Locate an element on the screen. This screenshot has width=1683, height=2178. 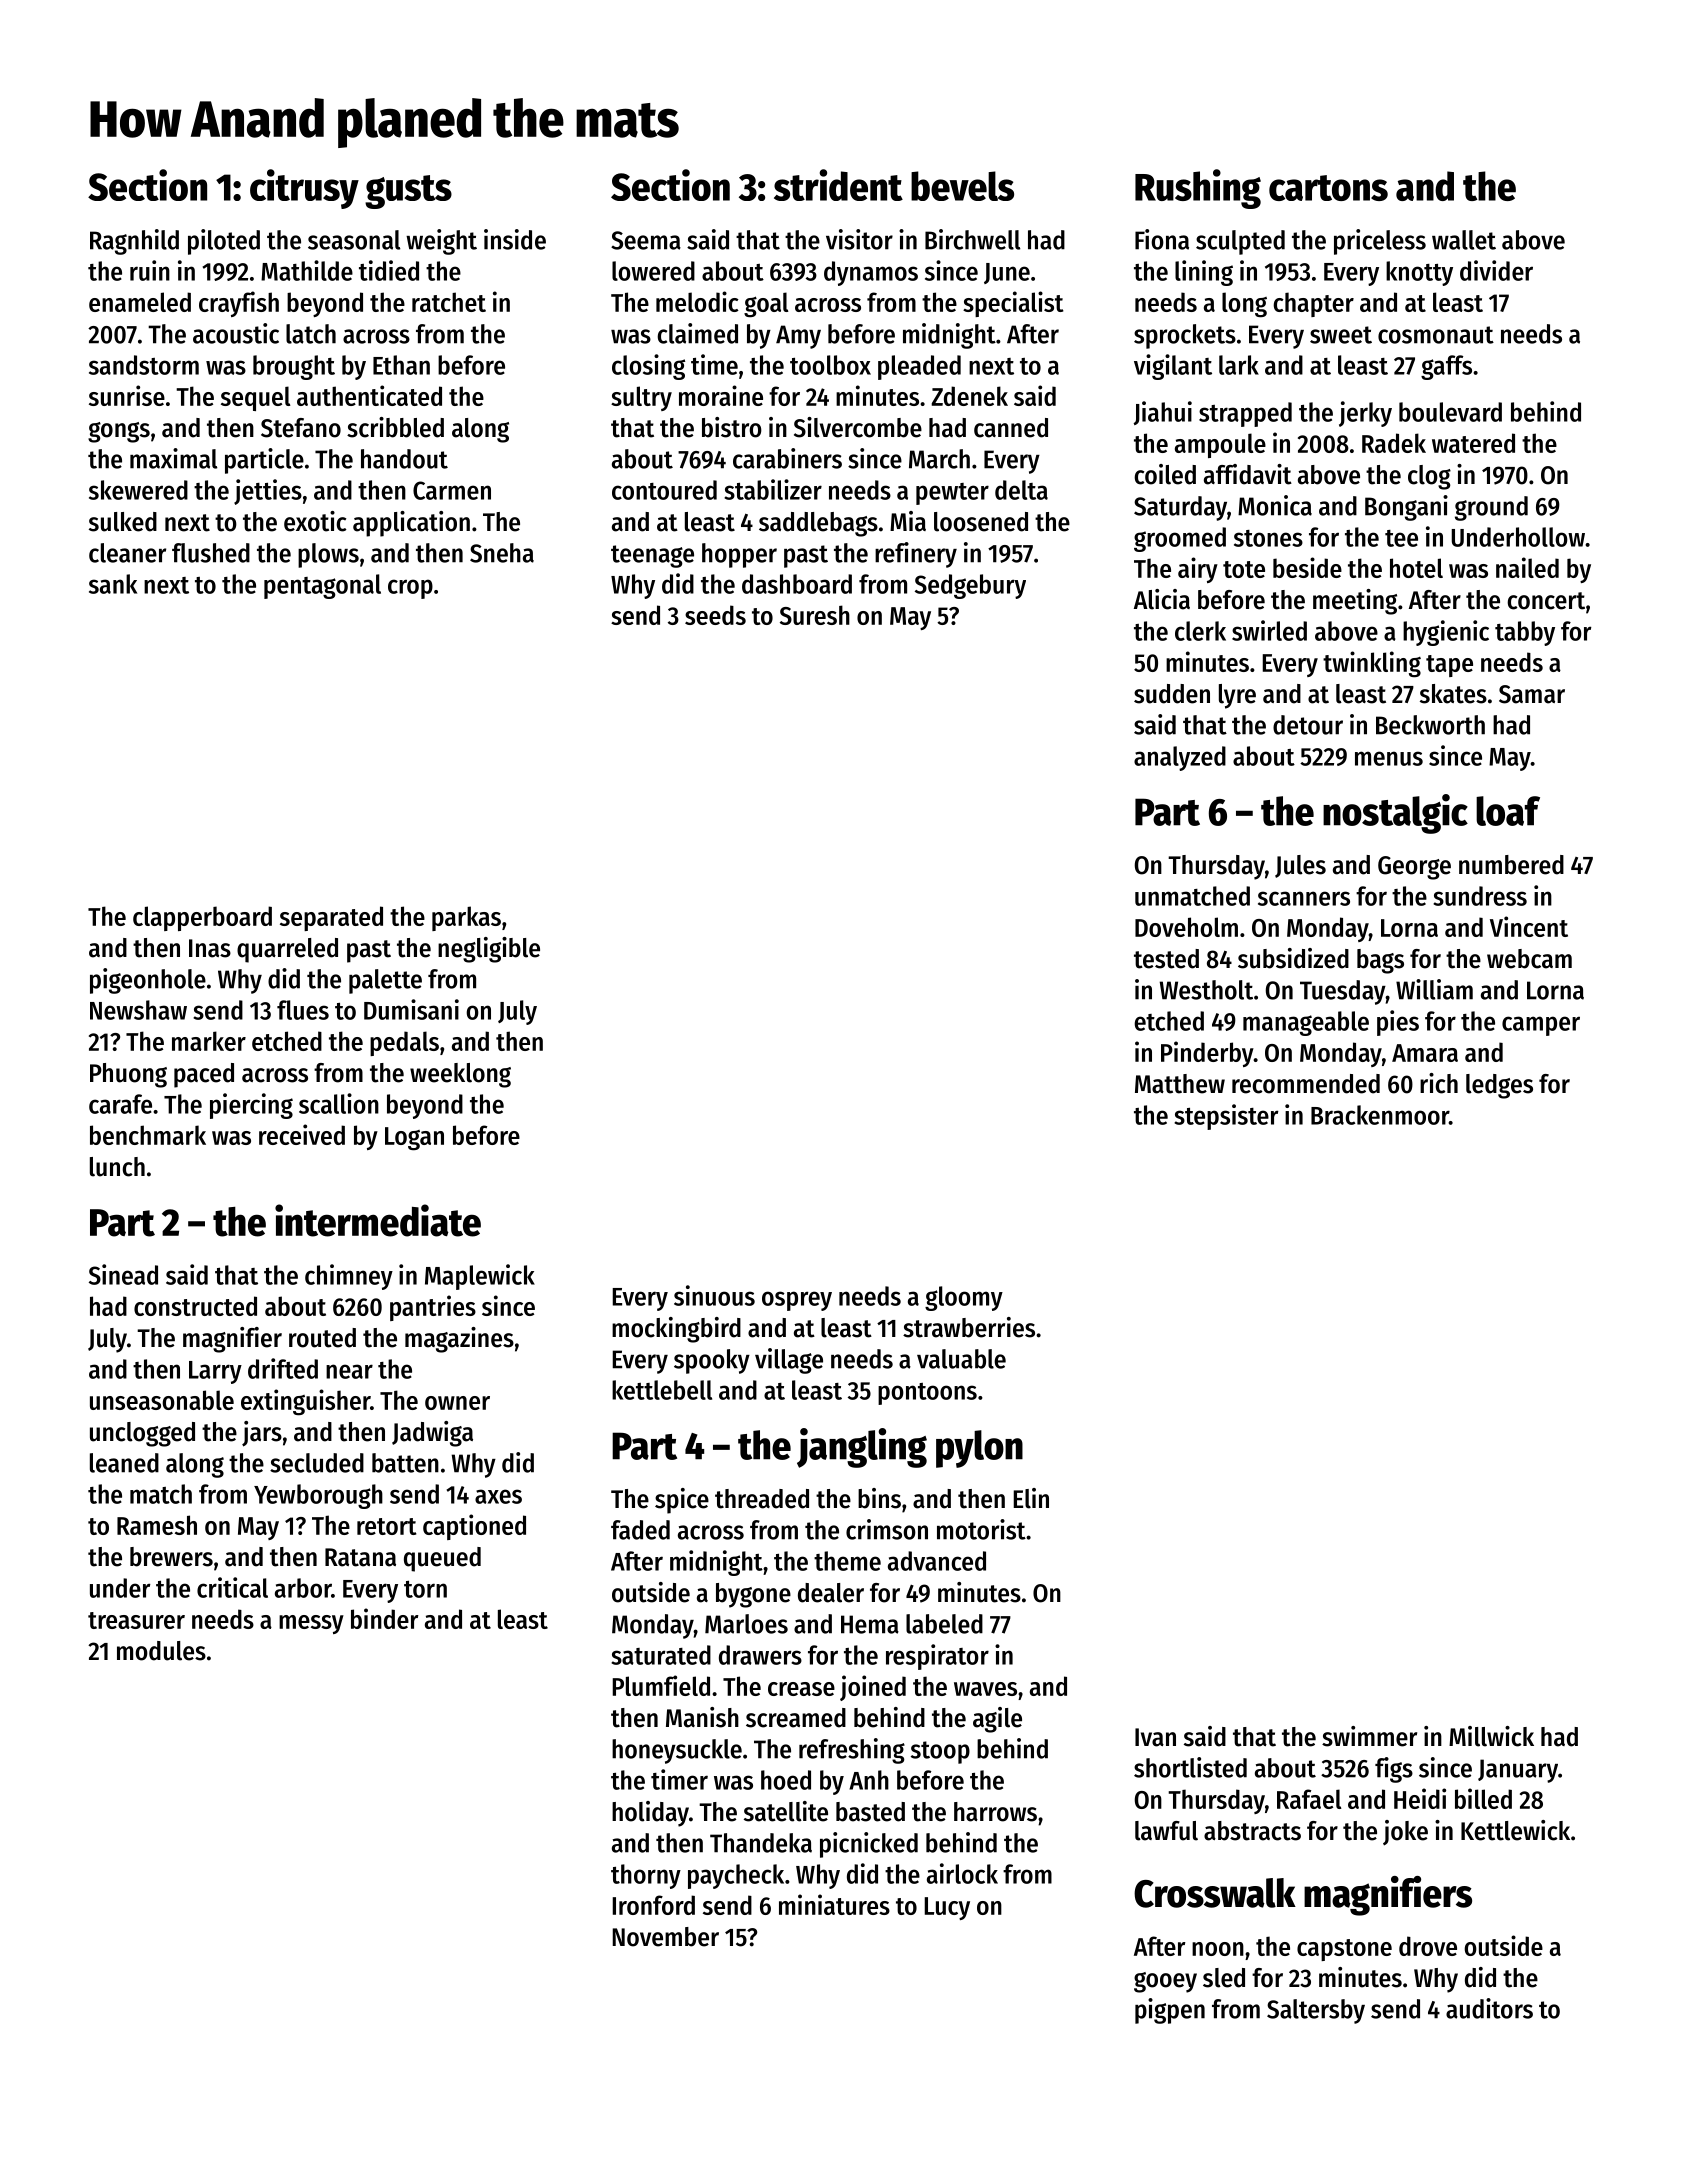
negligible is located at coordinates (489, 950).
